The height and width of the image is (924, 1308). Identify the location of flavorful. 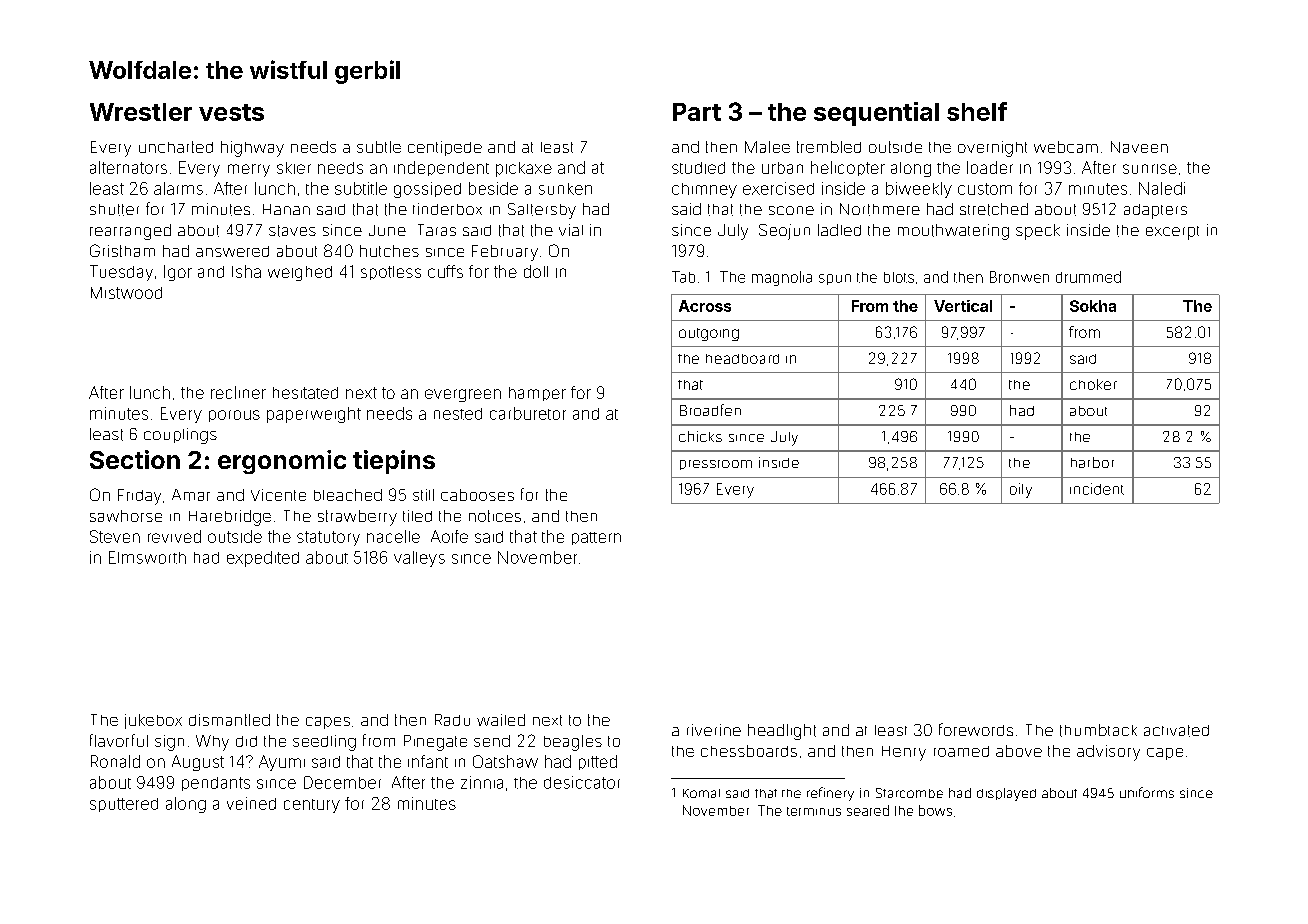
(119, 740).
